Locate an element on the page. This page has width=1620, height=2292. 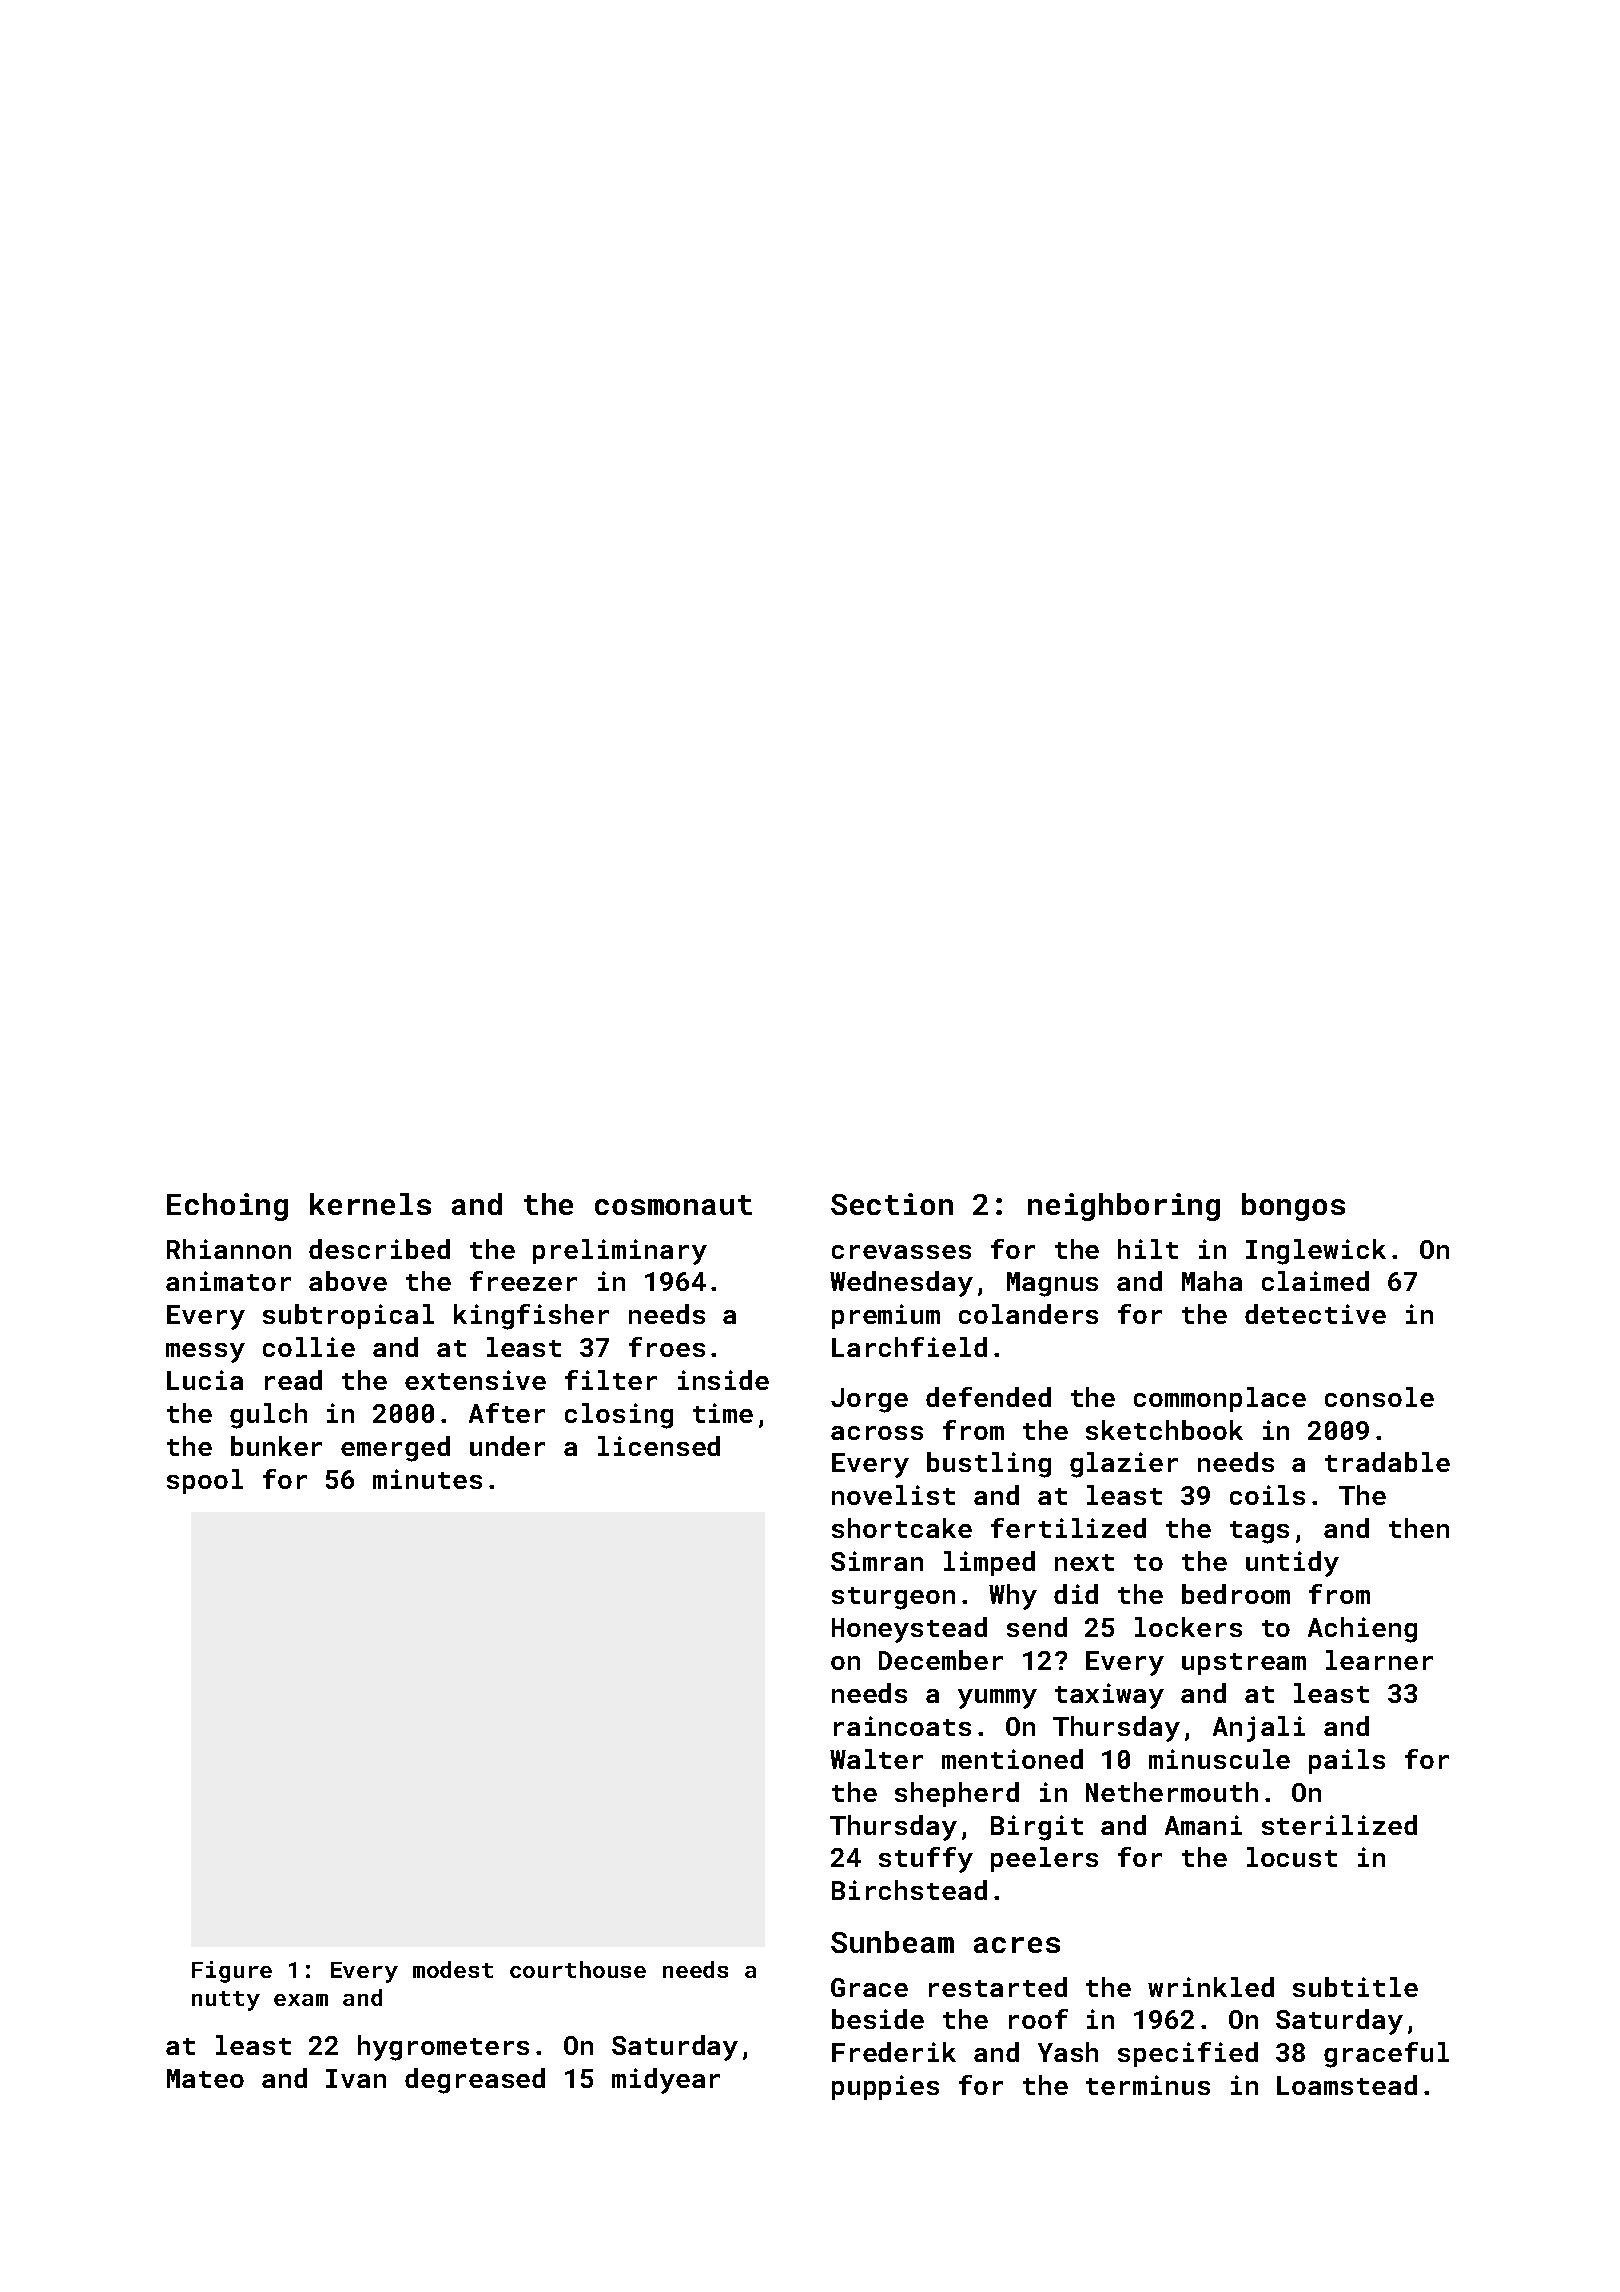
Walter is located at coordinates (876, 1759).
